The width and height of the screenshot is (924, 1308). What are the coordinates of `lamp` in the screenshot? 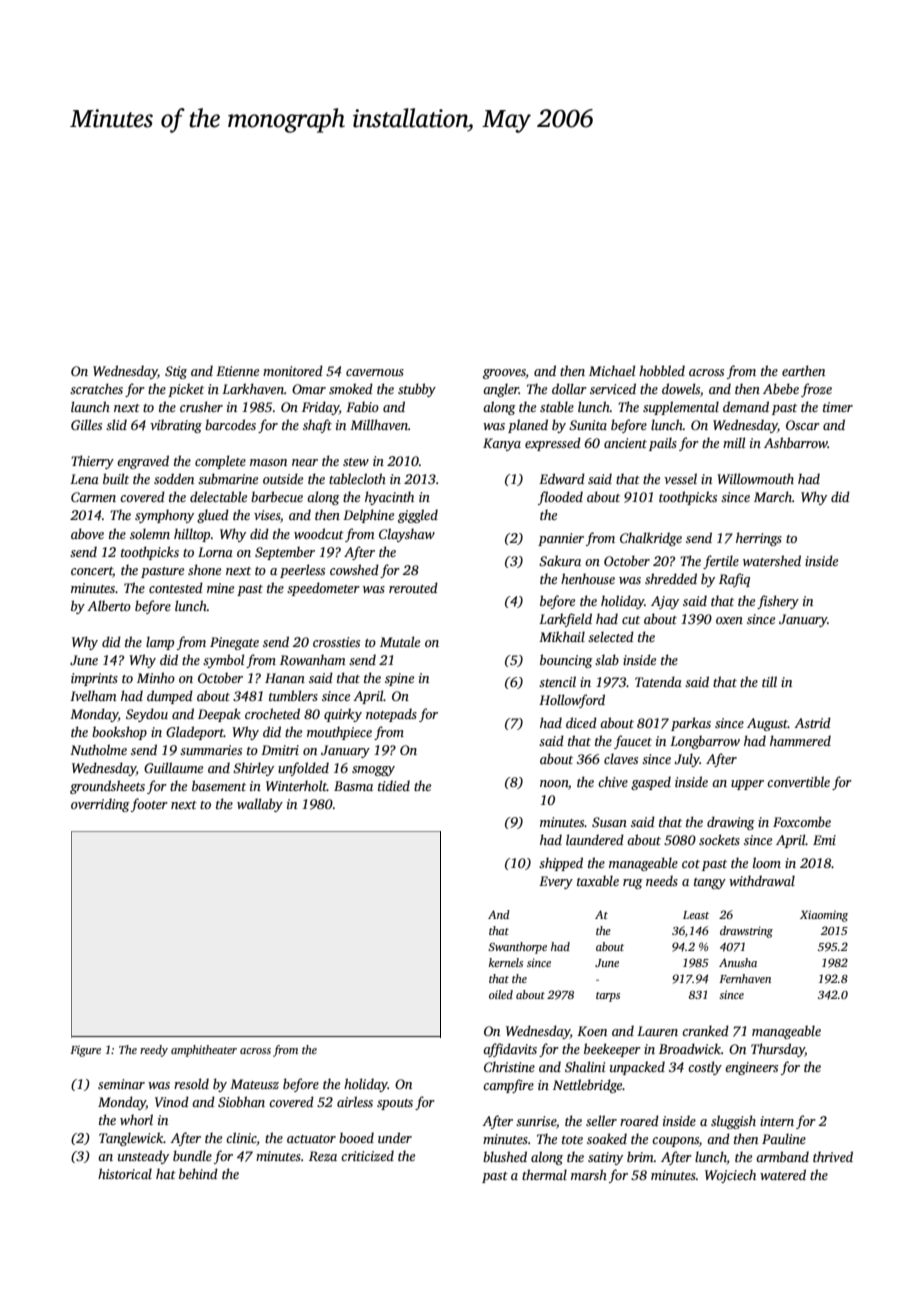 It's located at (160, 643).
